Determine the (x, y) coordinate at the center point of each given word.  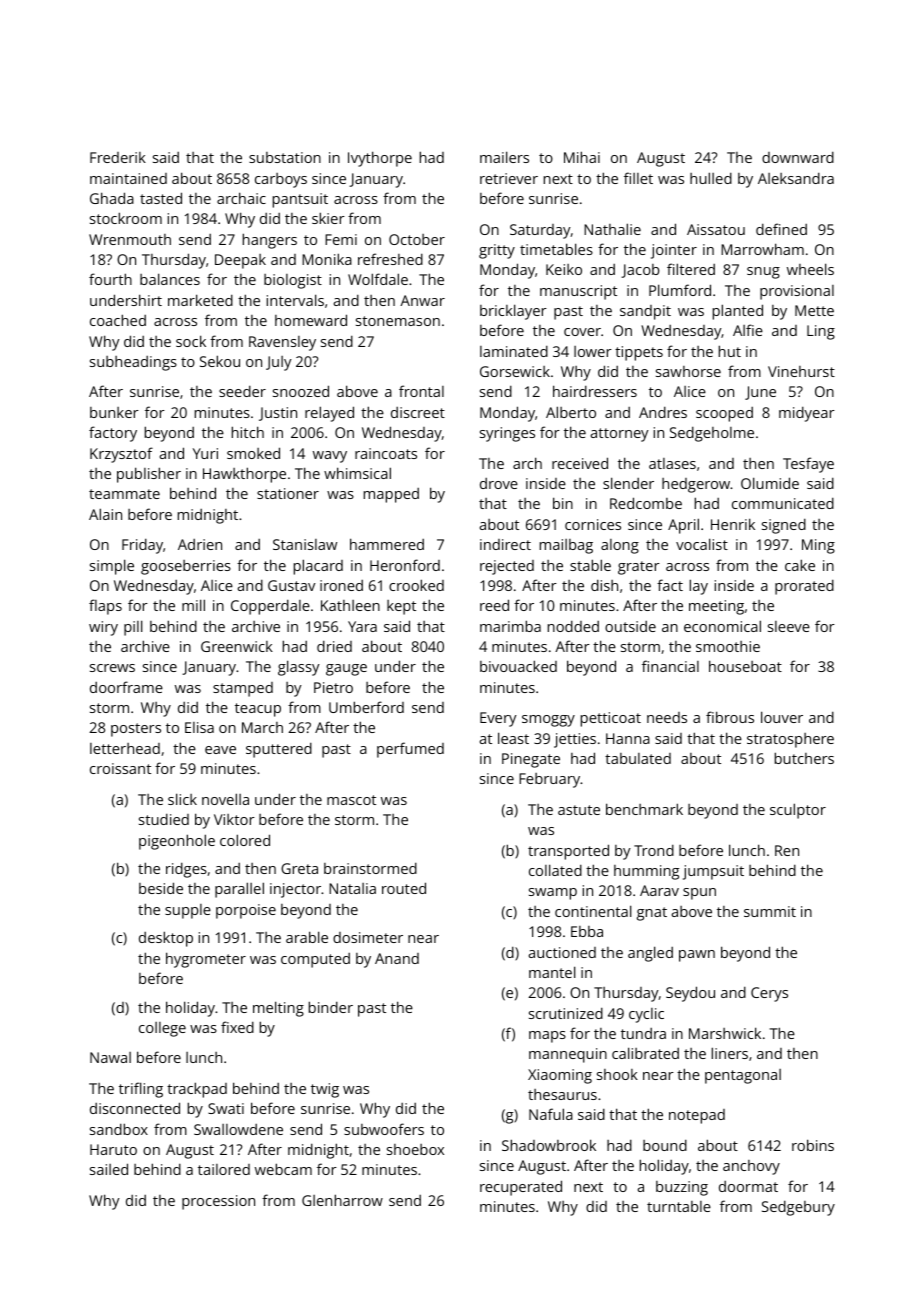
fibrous (730, 717)
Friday (142, 546)
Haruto (113, 1149)
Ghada (112, 198)
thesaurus (562, 1094)
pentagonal (743, 1076)
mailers (504, 157)
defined (781, 229)
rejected (507, 567)
